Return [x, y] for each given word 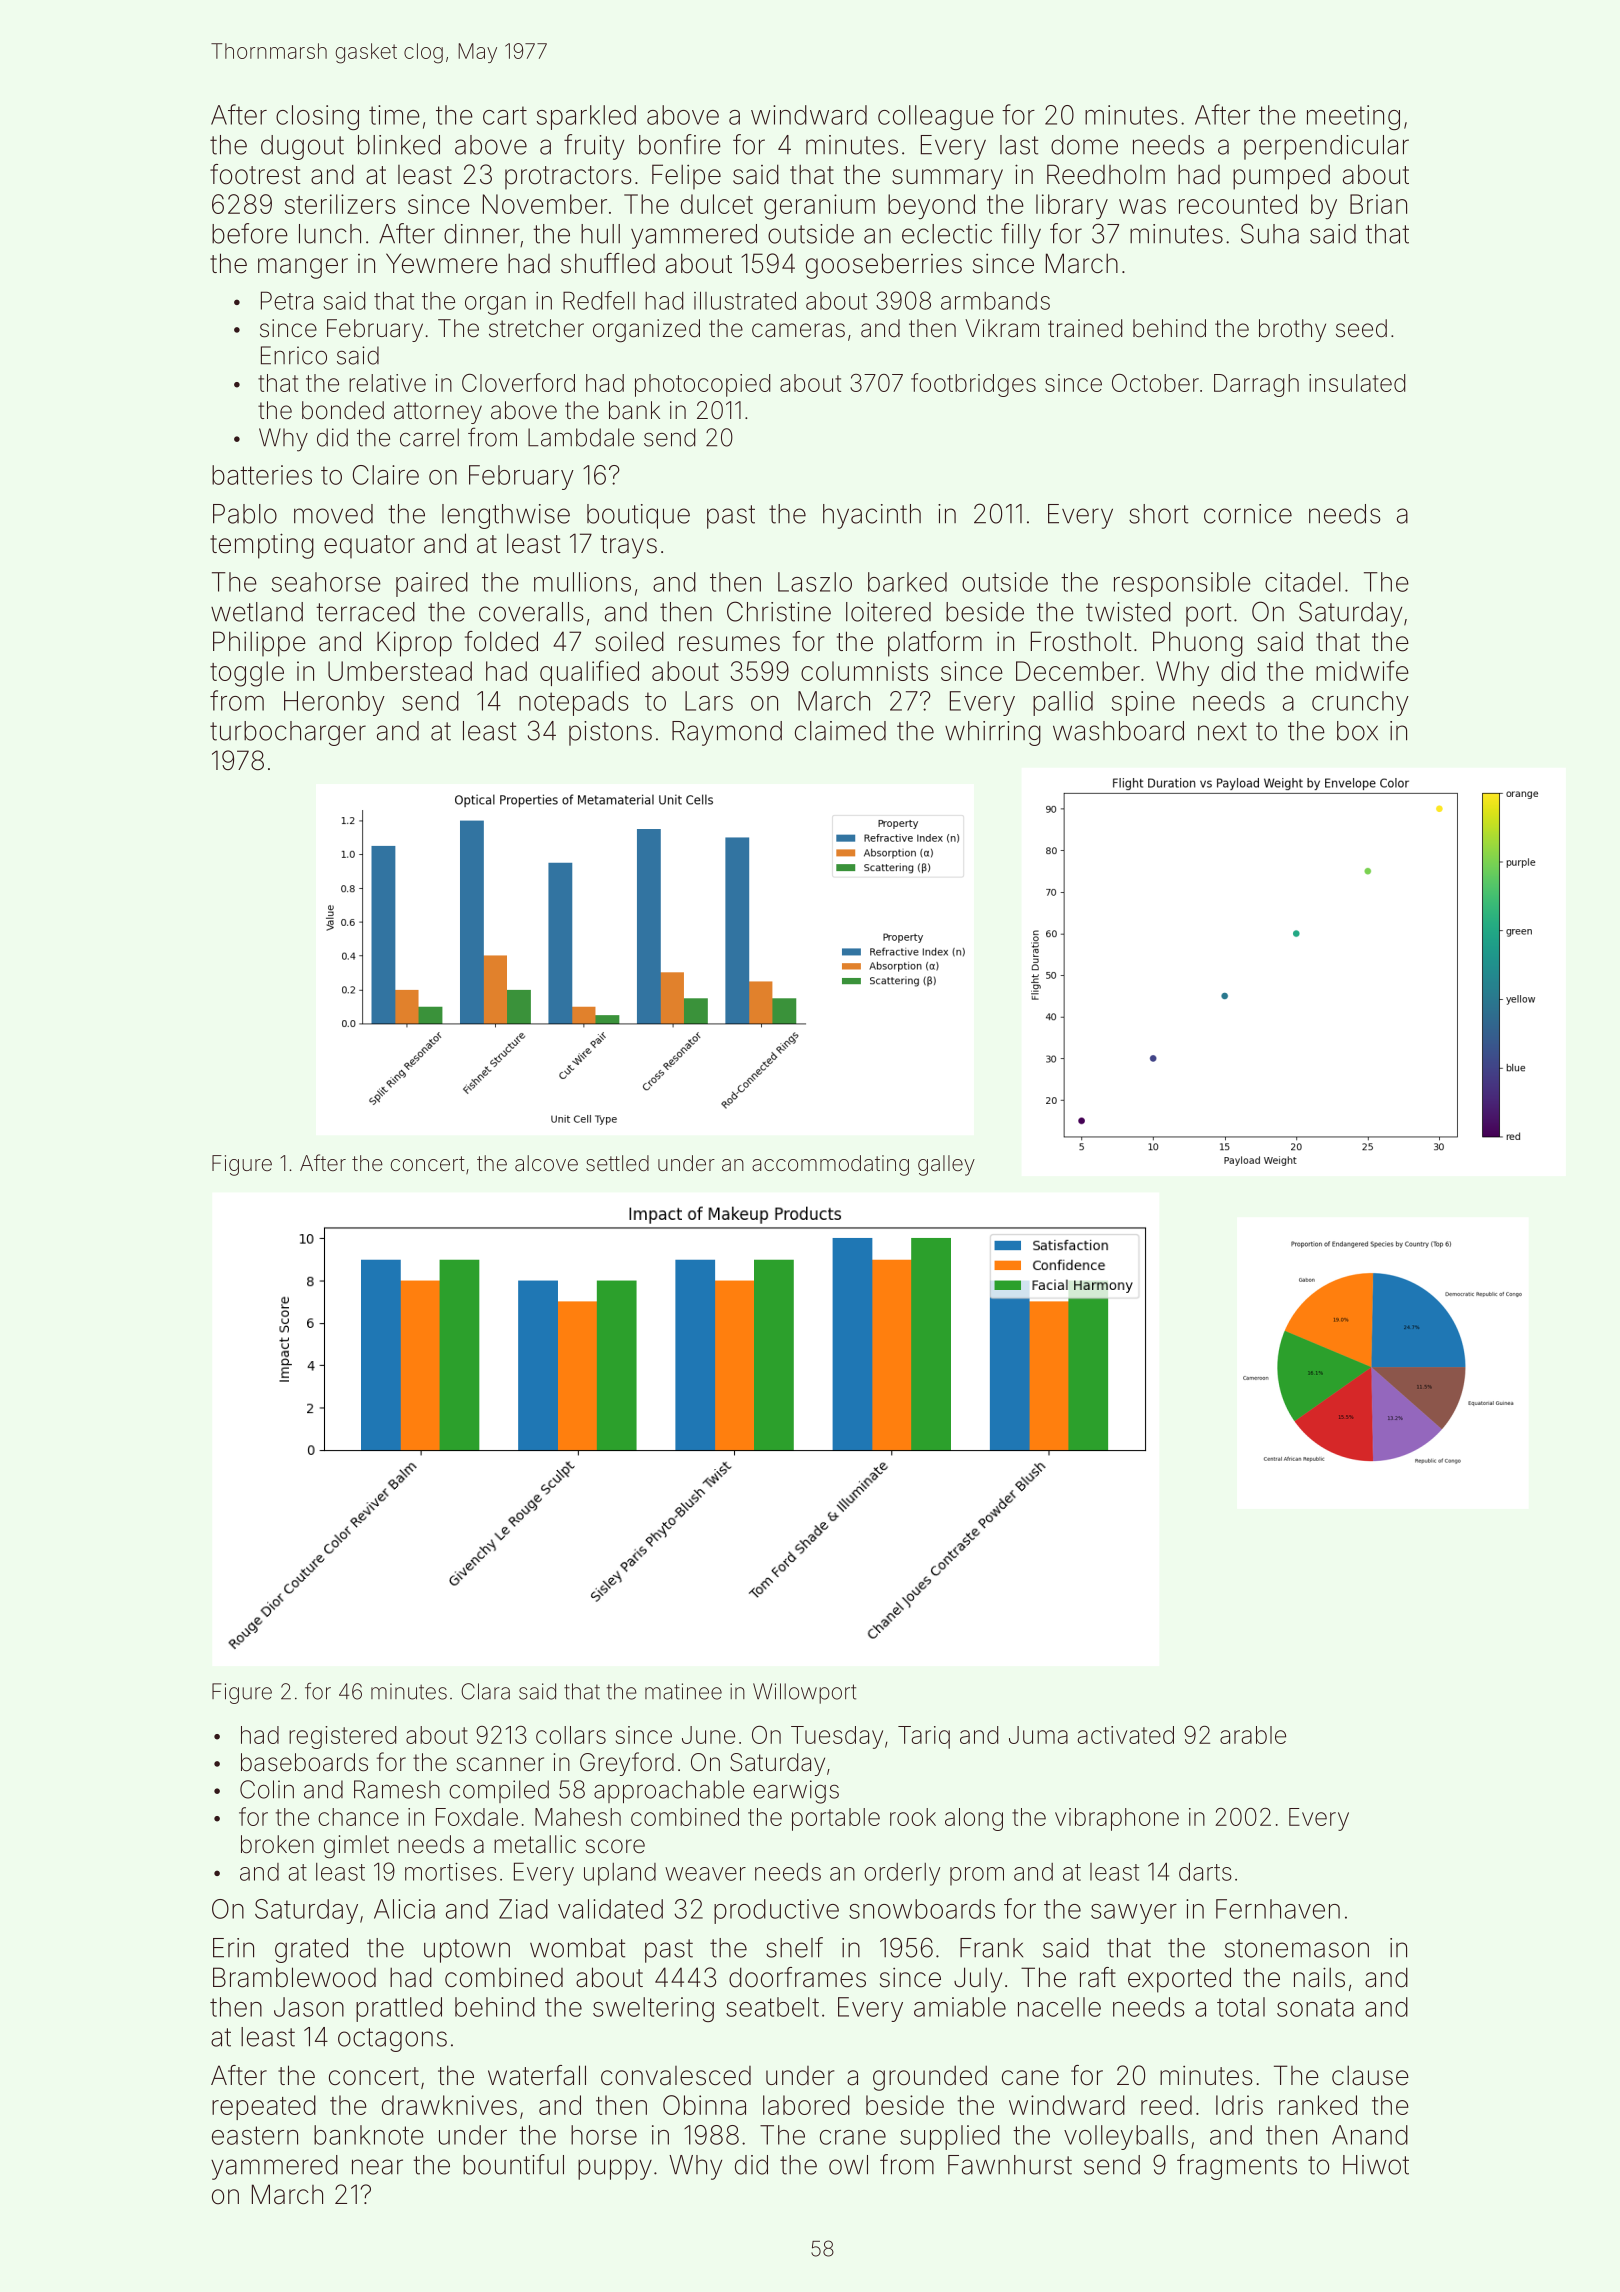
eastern [255, 2135]
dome [1084, 145]
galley [946, 1165]
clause [1370, 2075]
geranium [819, 207]
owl [848, 2165]
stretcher [536, 328]
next [1222, 731]
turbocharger [288, 733]
